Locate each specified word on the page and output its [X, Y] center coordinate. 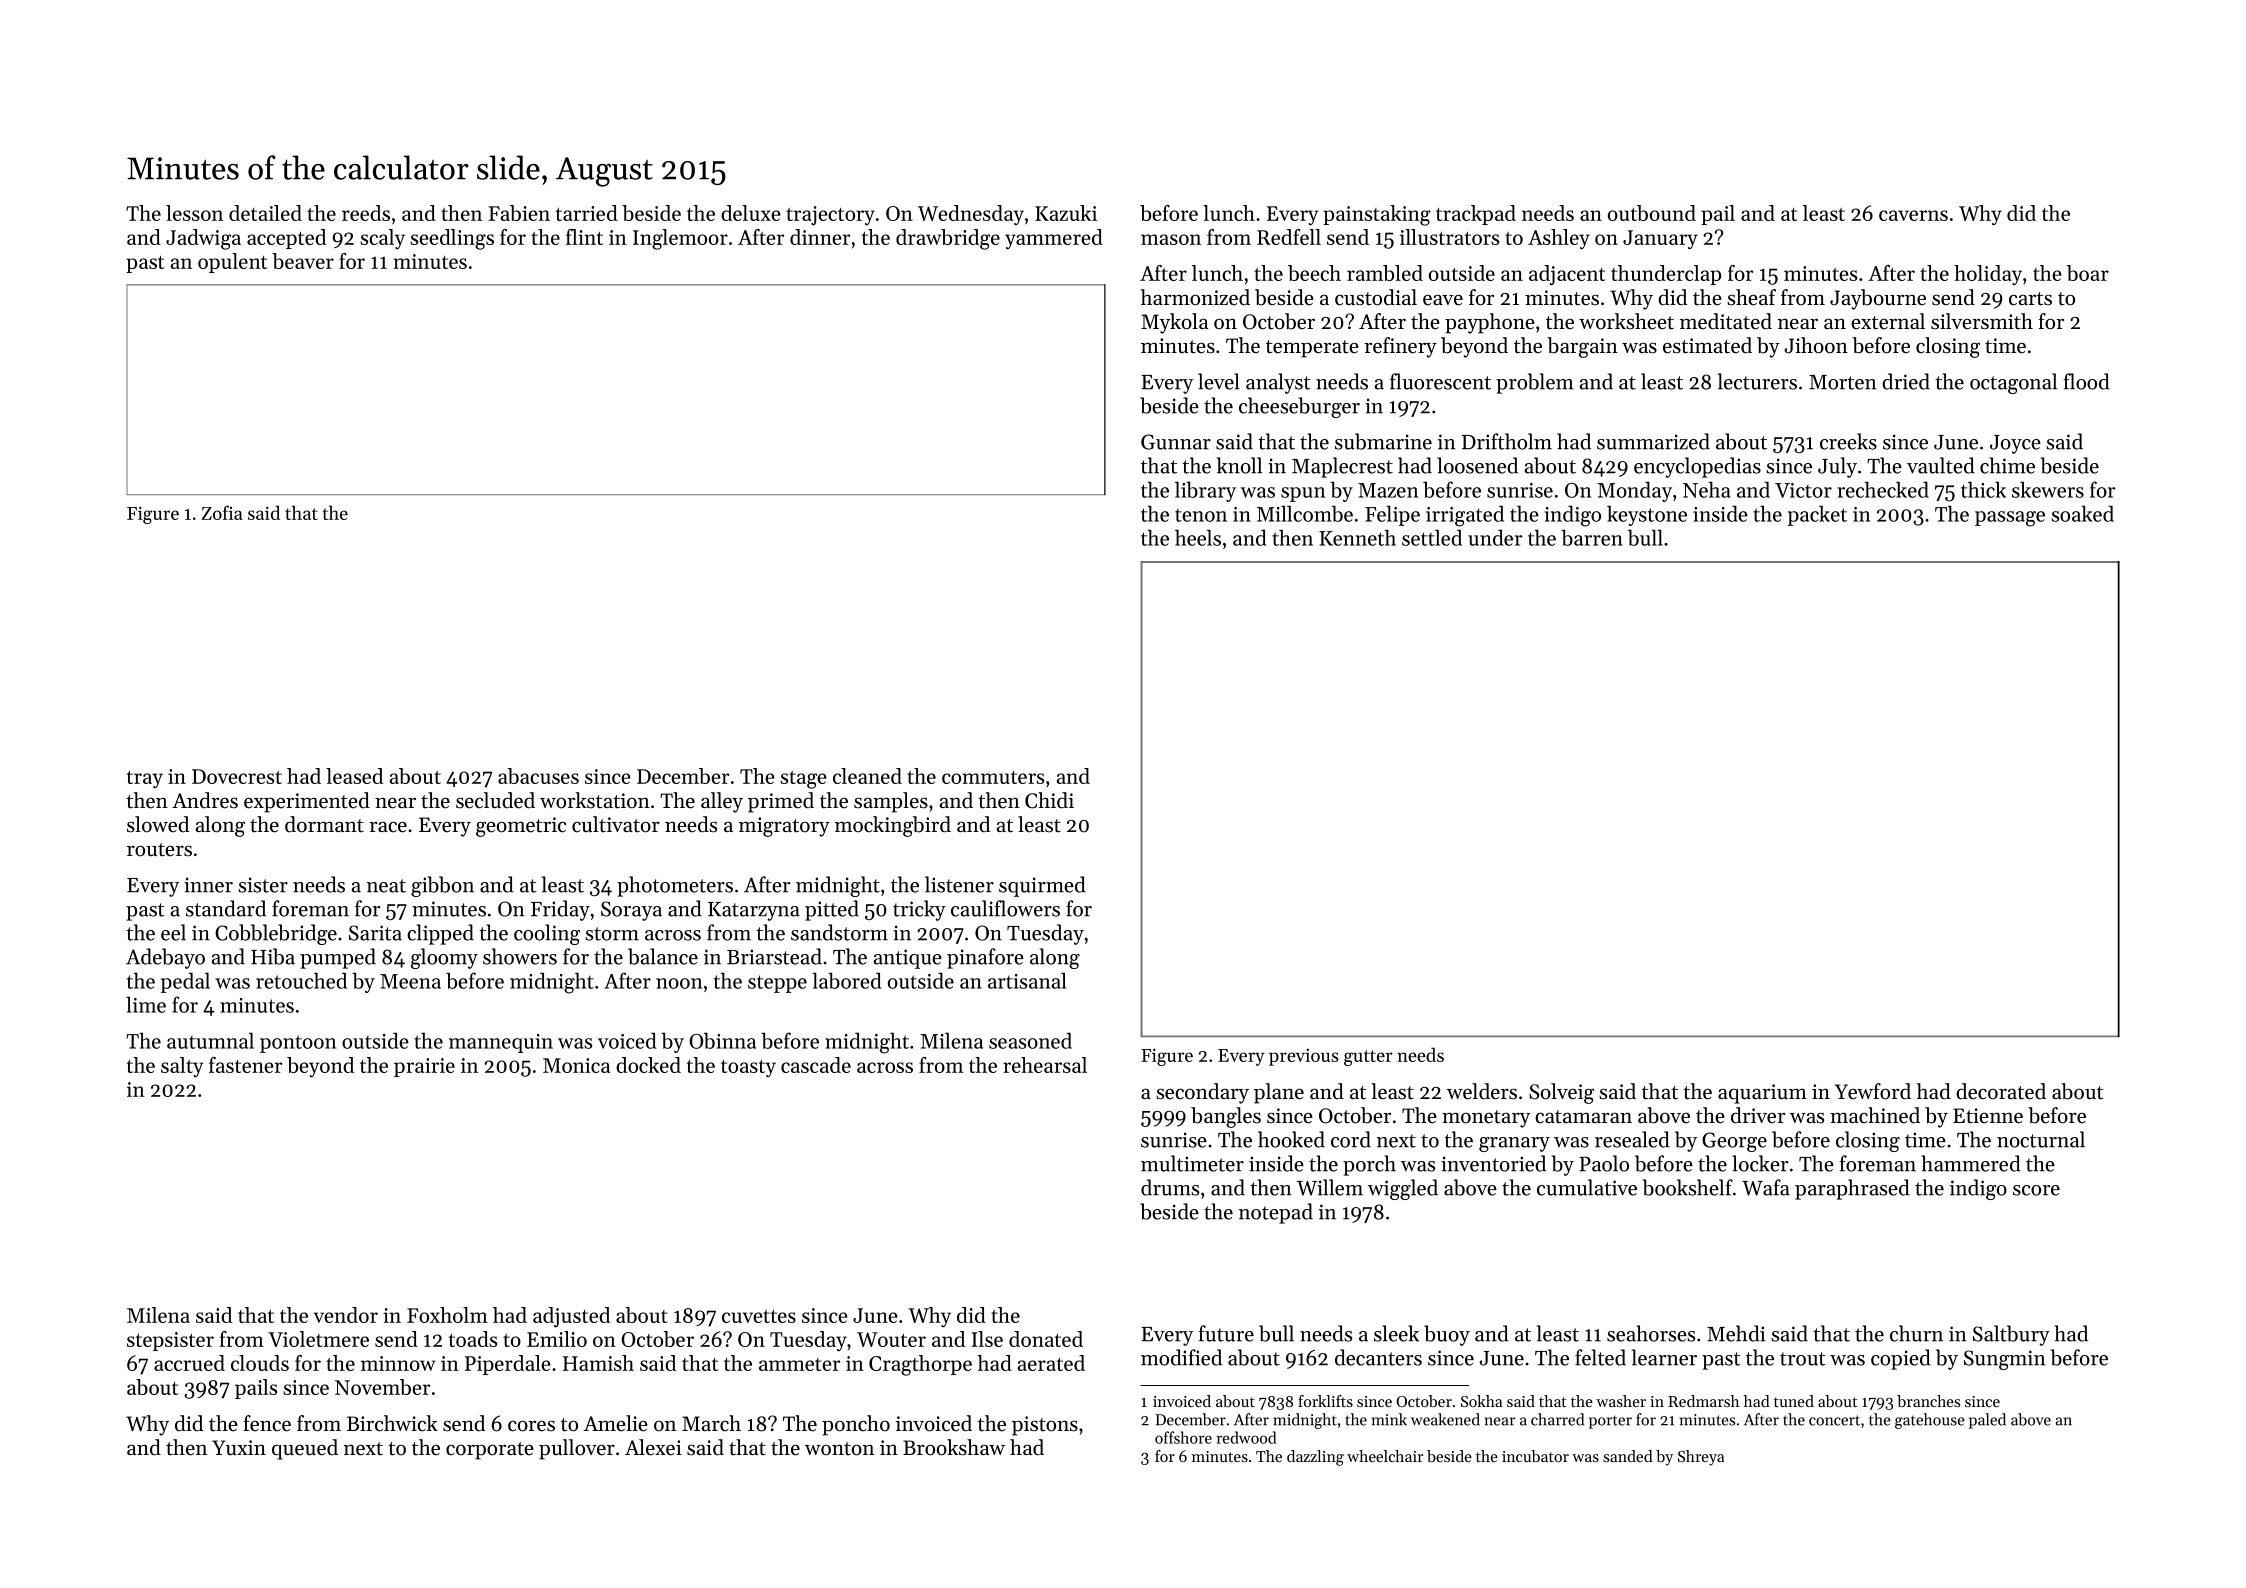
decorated [2001, 1091]
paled [1987, 1421]
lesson [194, 213]
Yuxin [239, 1447]
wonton [839, 1449]
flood [2086, 381]
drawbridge [948, 239]
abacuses [538, 776]
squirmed [1042, 886]
